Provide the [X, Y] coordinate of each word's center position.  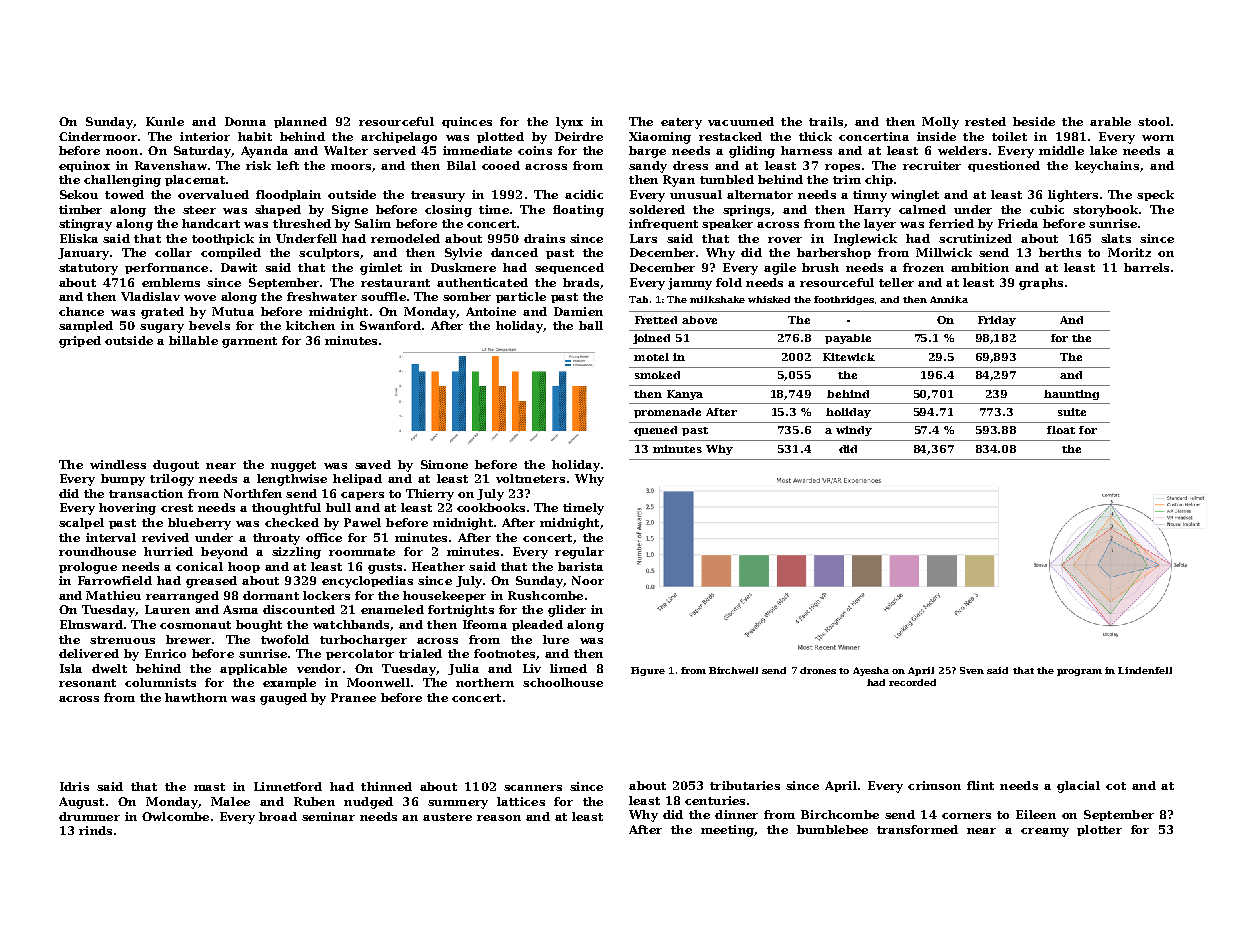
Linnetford [288, 786]
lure [556, 639]
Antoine [491, 311]
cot [1116, 786]
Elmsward [91, 624]
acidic [584, 194]
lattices [521, 801]
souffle [383, 296]
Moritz [1129, 252]
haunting [1071, 395]
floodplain [288, 195]
